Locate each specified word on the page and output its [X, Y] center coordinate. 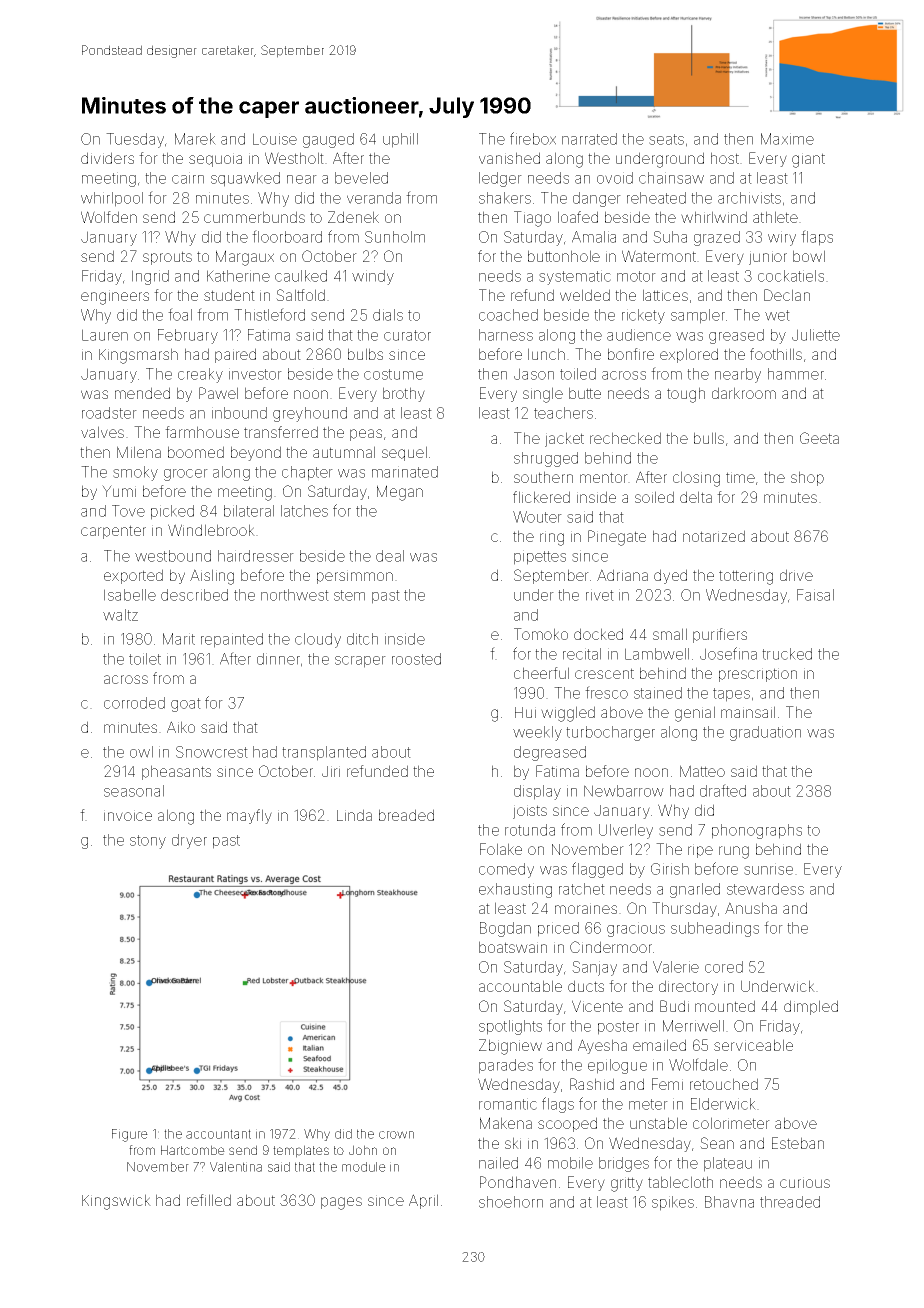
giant [808, 160]
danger [597, 199]
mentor [604, 477]
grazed [717, 238]
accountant [218, 1134]
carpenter [113, 532]
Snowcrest [212, 752]
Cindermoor [611, 947]
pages [341, 1203]
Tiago [532, 219]
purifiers [720, 635]
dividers [107, 158]
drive [796, 575]
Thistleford [269, 314]
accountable [520, 986]
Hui [525, 712]
